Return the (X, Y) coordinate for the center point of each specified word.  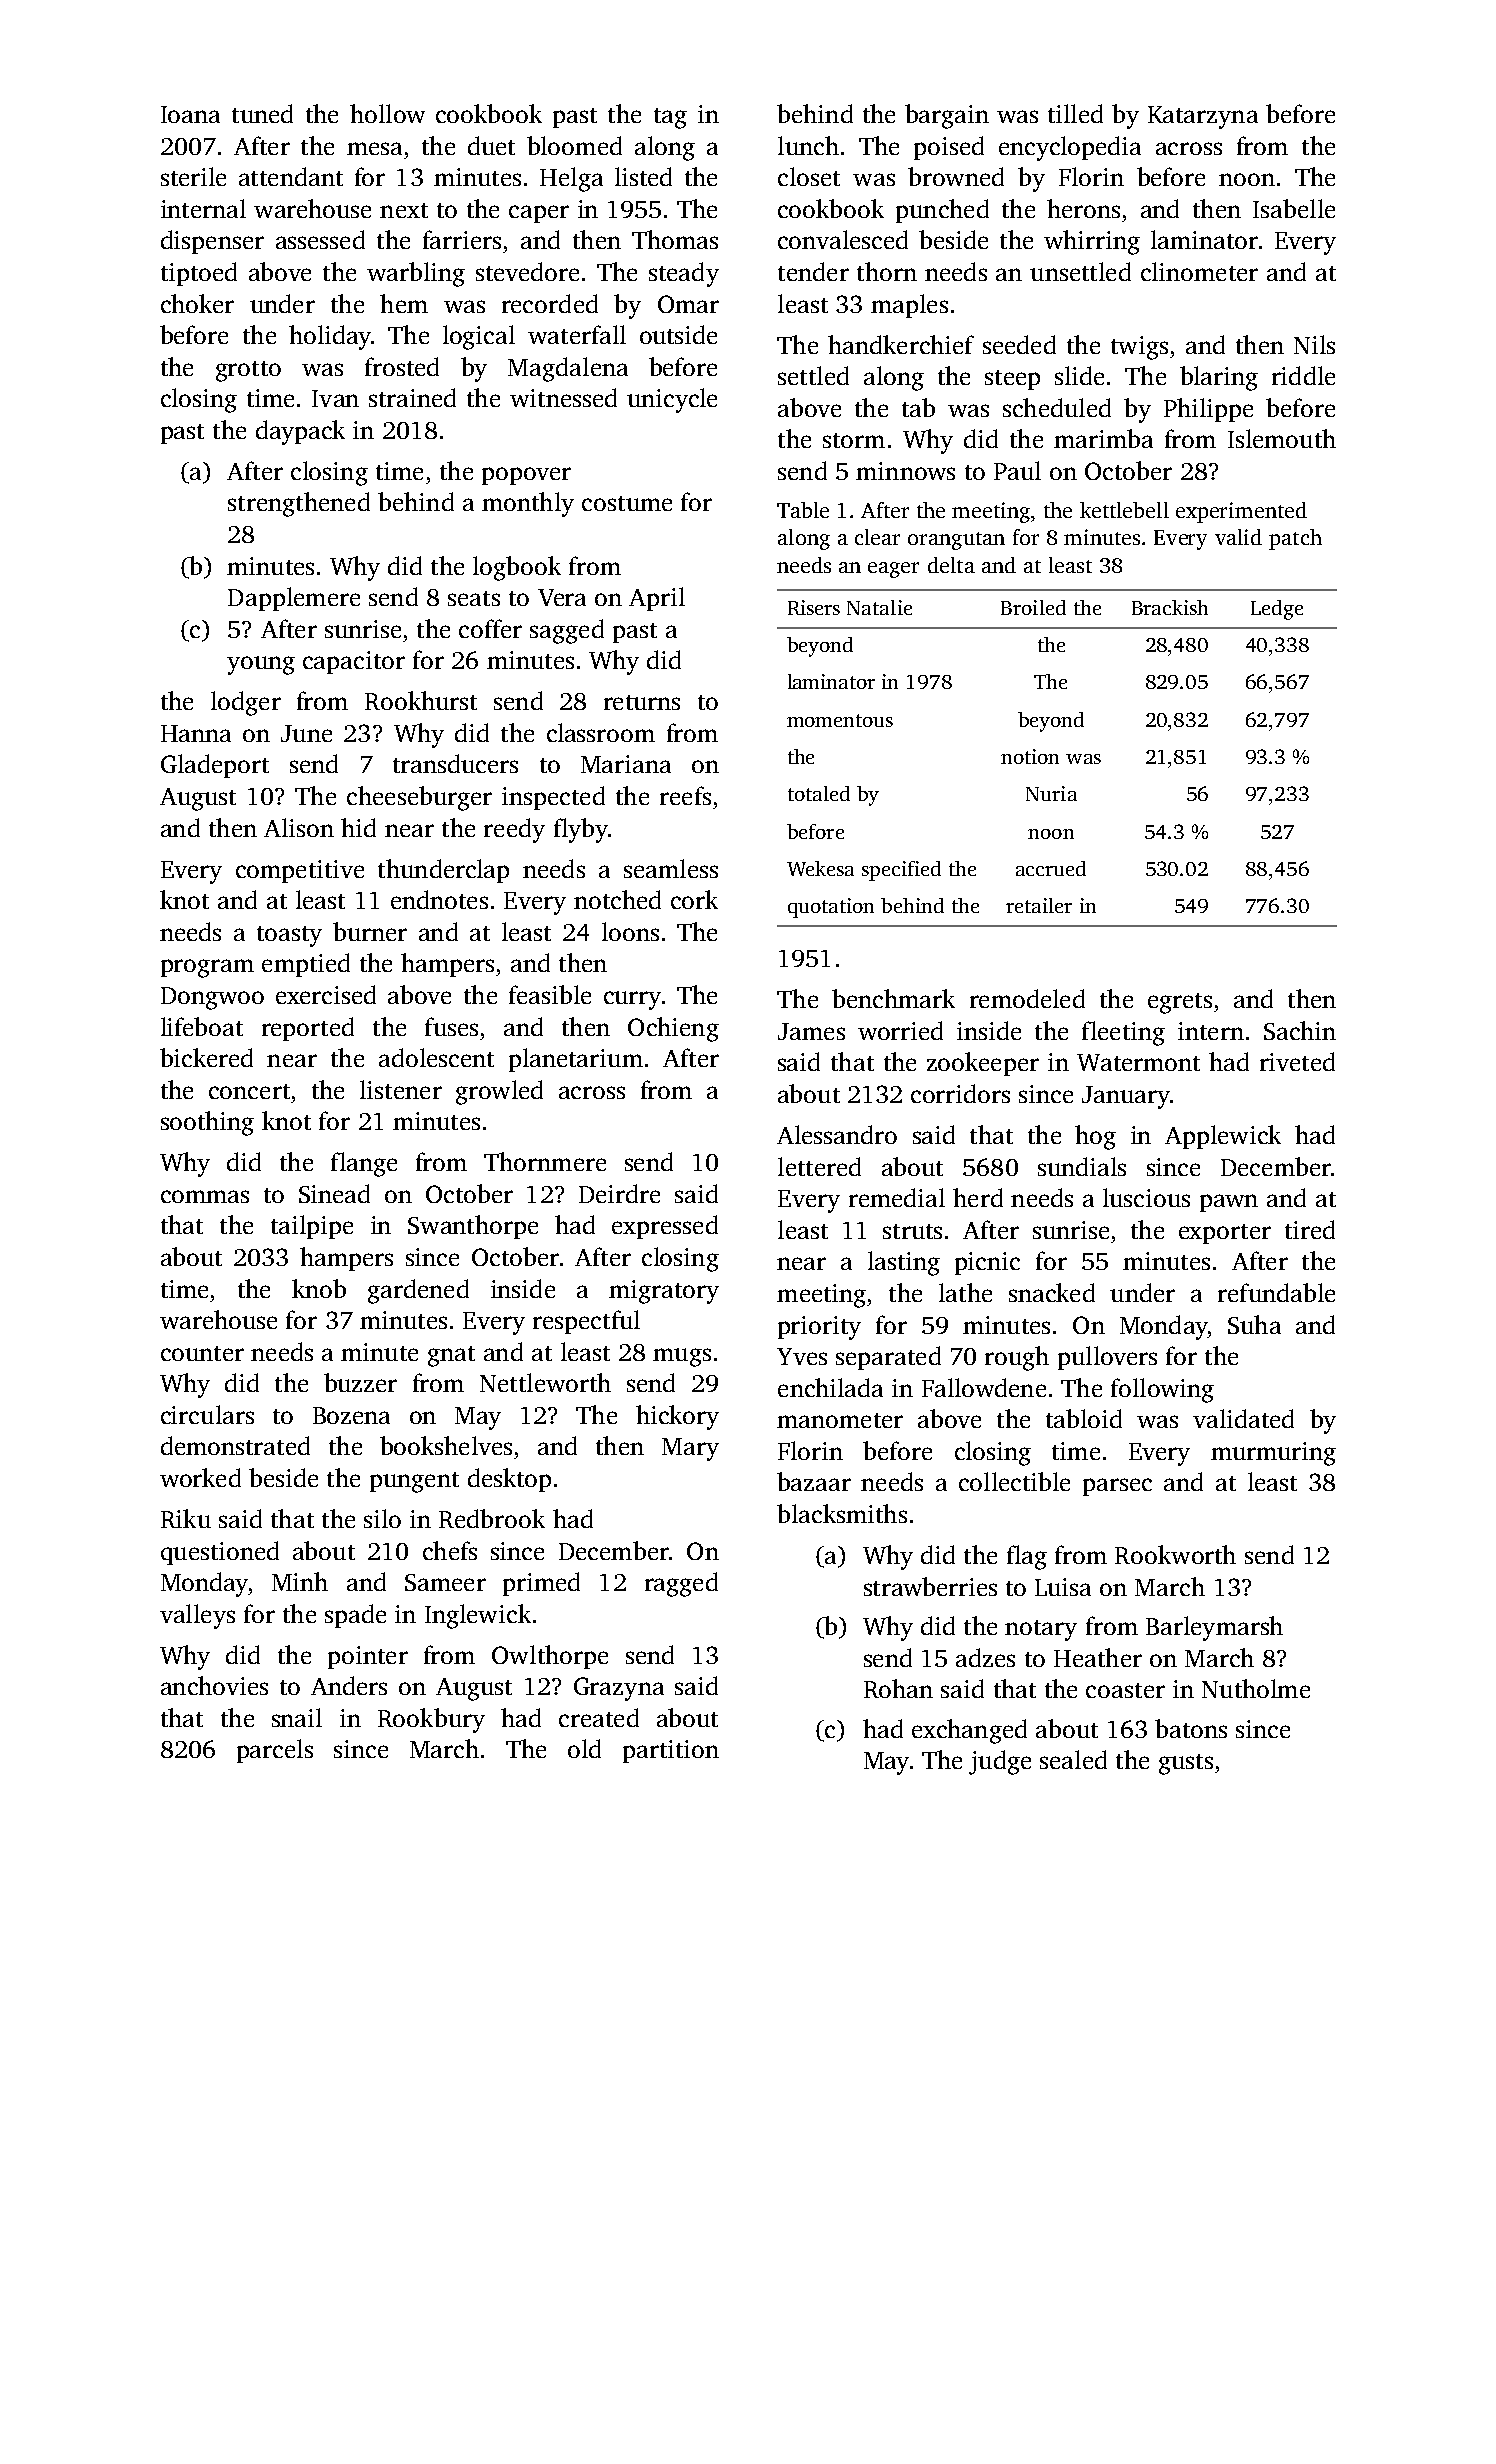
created (599, 1717)
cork (694, 899)
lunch (808, 145)
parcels (275, 1751)
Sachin (1300, 1030)
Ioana (190, 114)
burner (370, 931)
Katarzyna (1203, 117)
